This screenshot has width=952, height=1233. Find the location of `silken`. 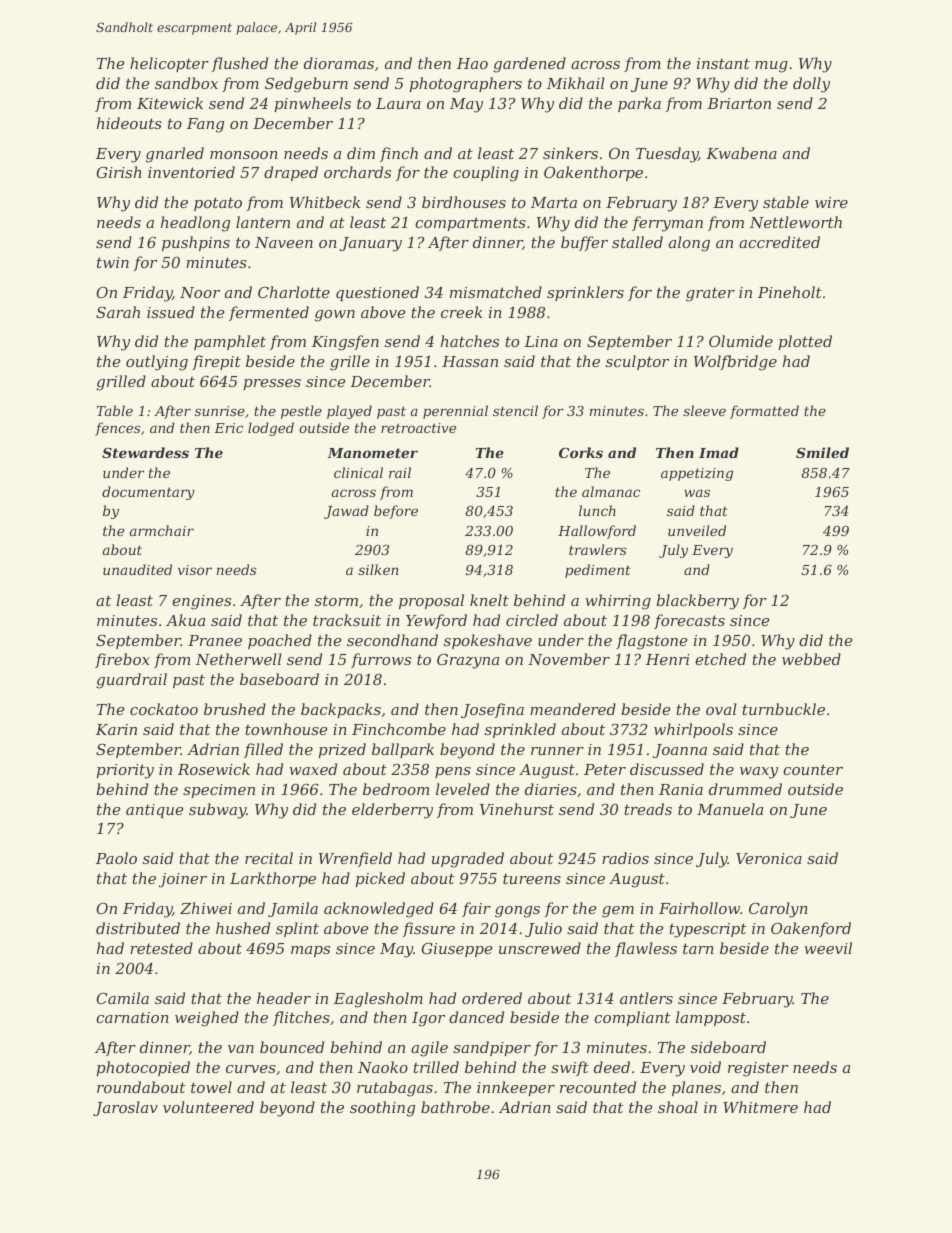

silken is located at coordinates (378, 569).
